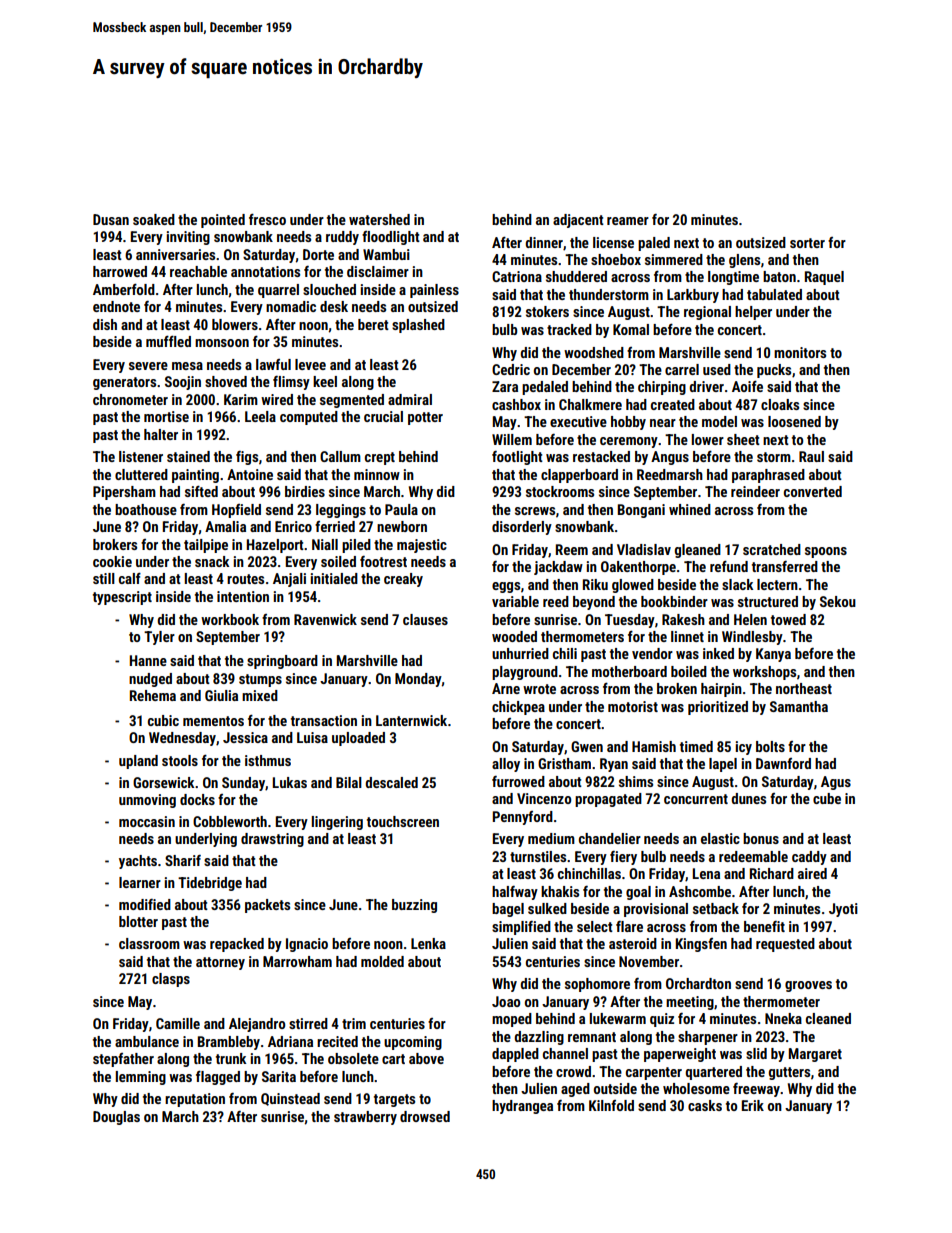 This screenshot has height=1233, width=952. What do you see at coordinates (560, 491) in the screenshot?
I see `stockrooms` at bounding box center [560, 491].
